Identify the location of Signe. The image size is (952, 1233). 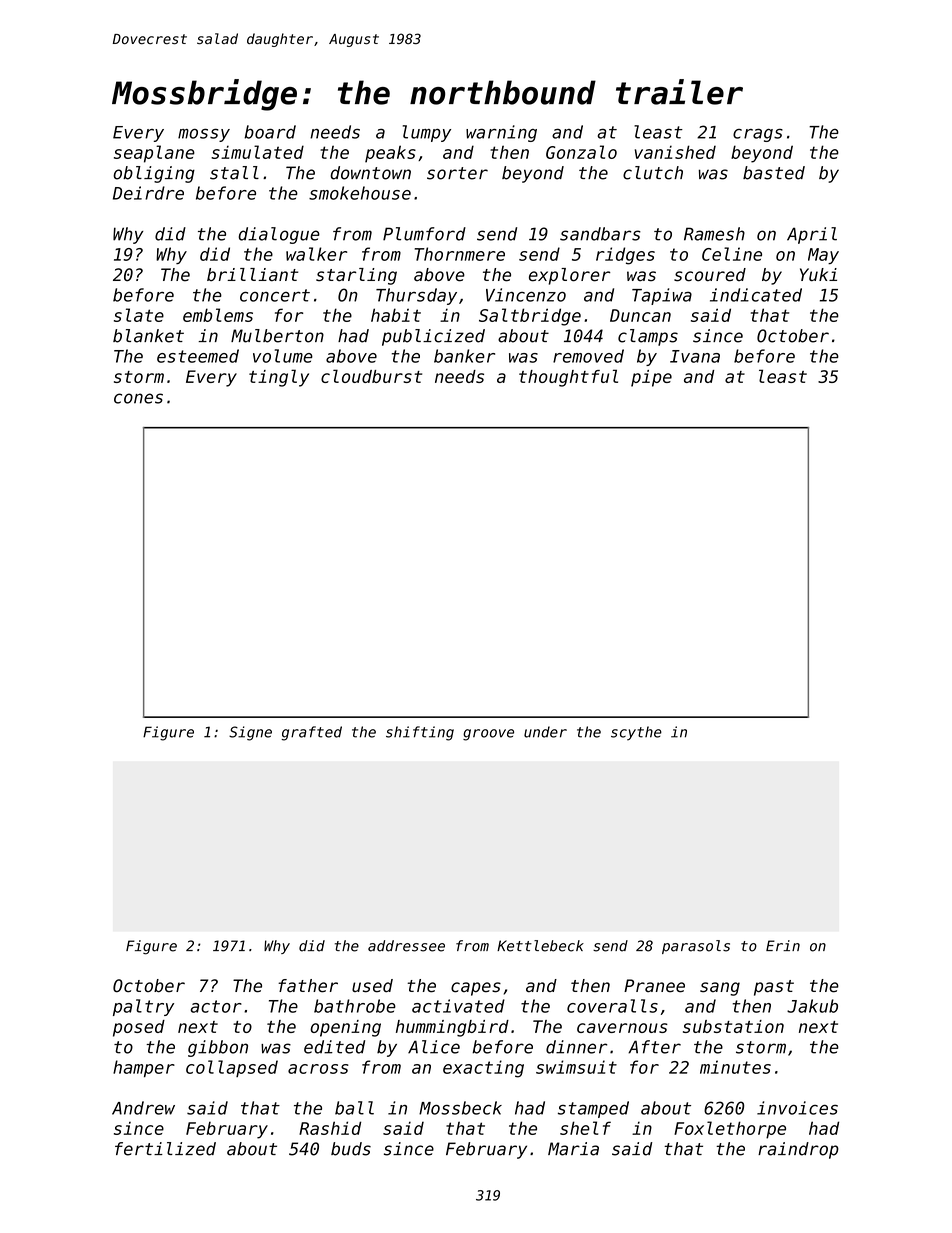
(250, 733).
